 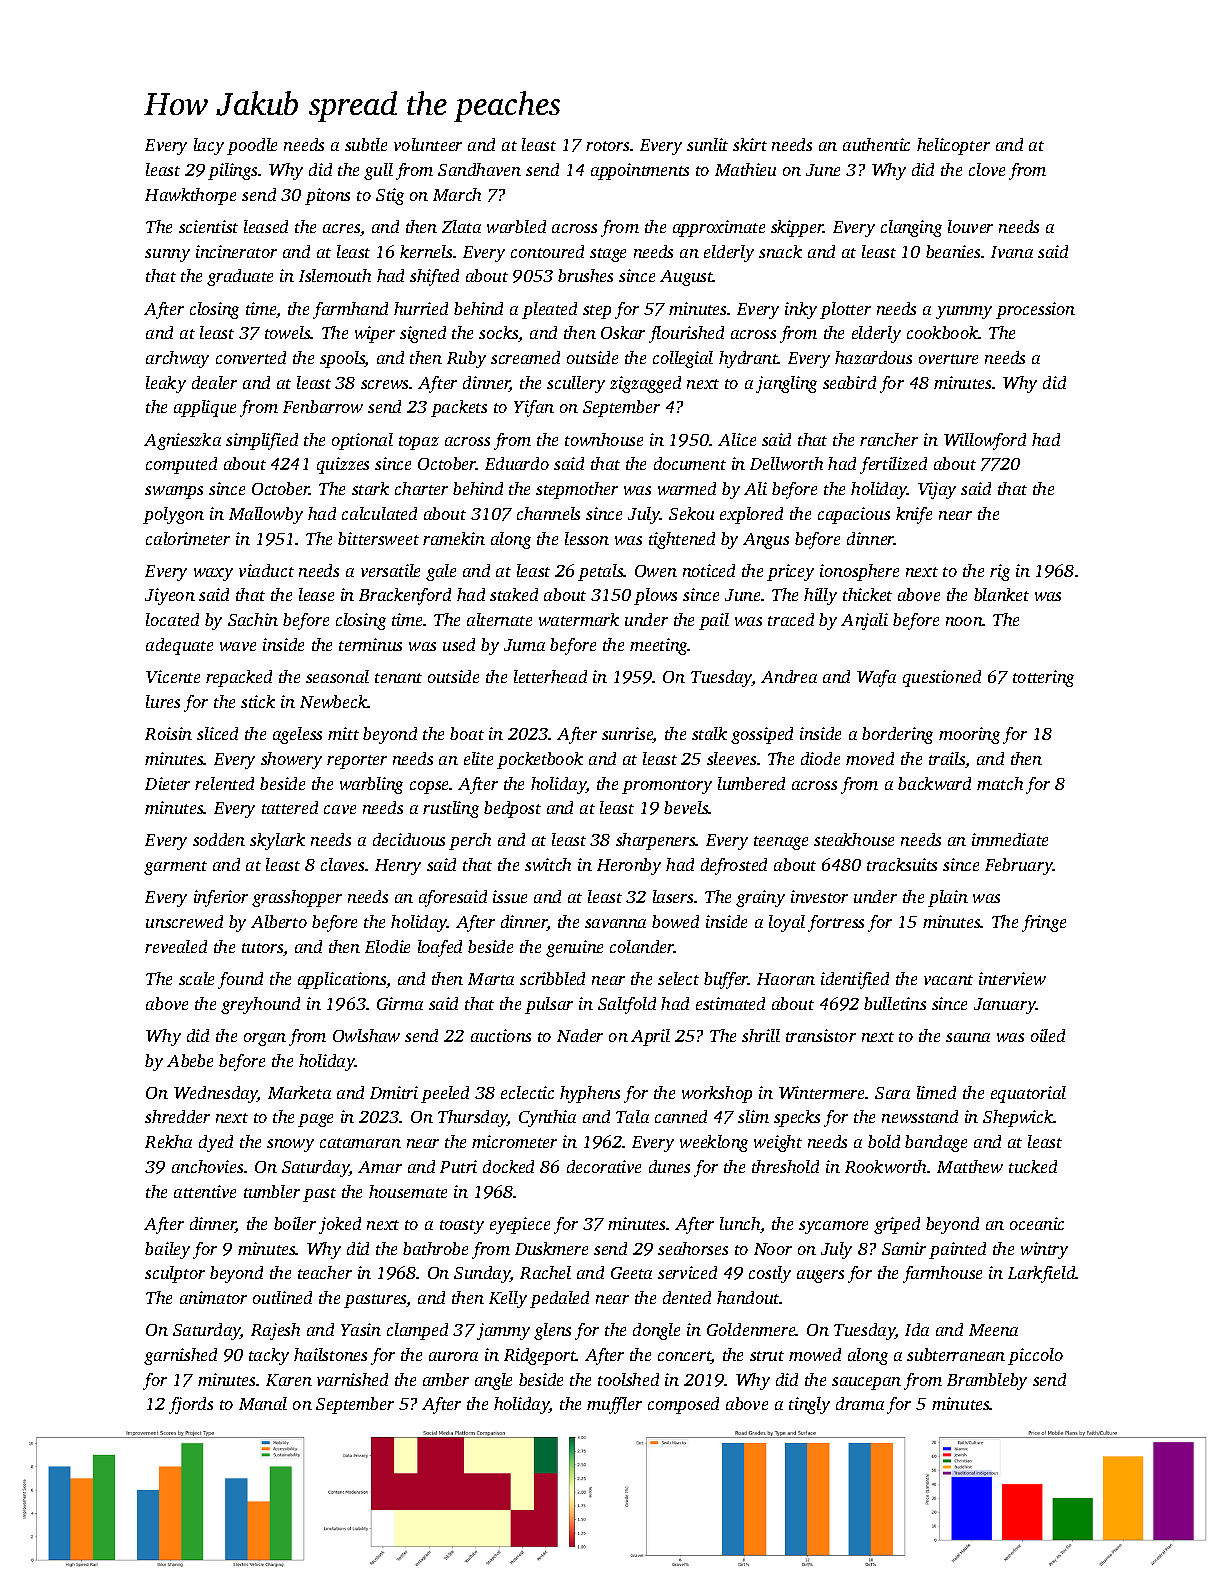 I want to click on composed, so click(x=683, y=1405).
